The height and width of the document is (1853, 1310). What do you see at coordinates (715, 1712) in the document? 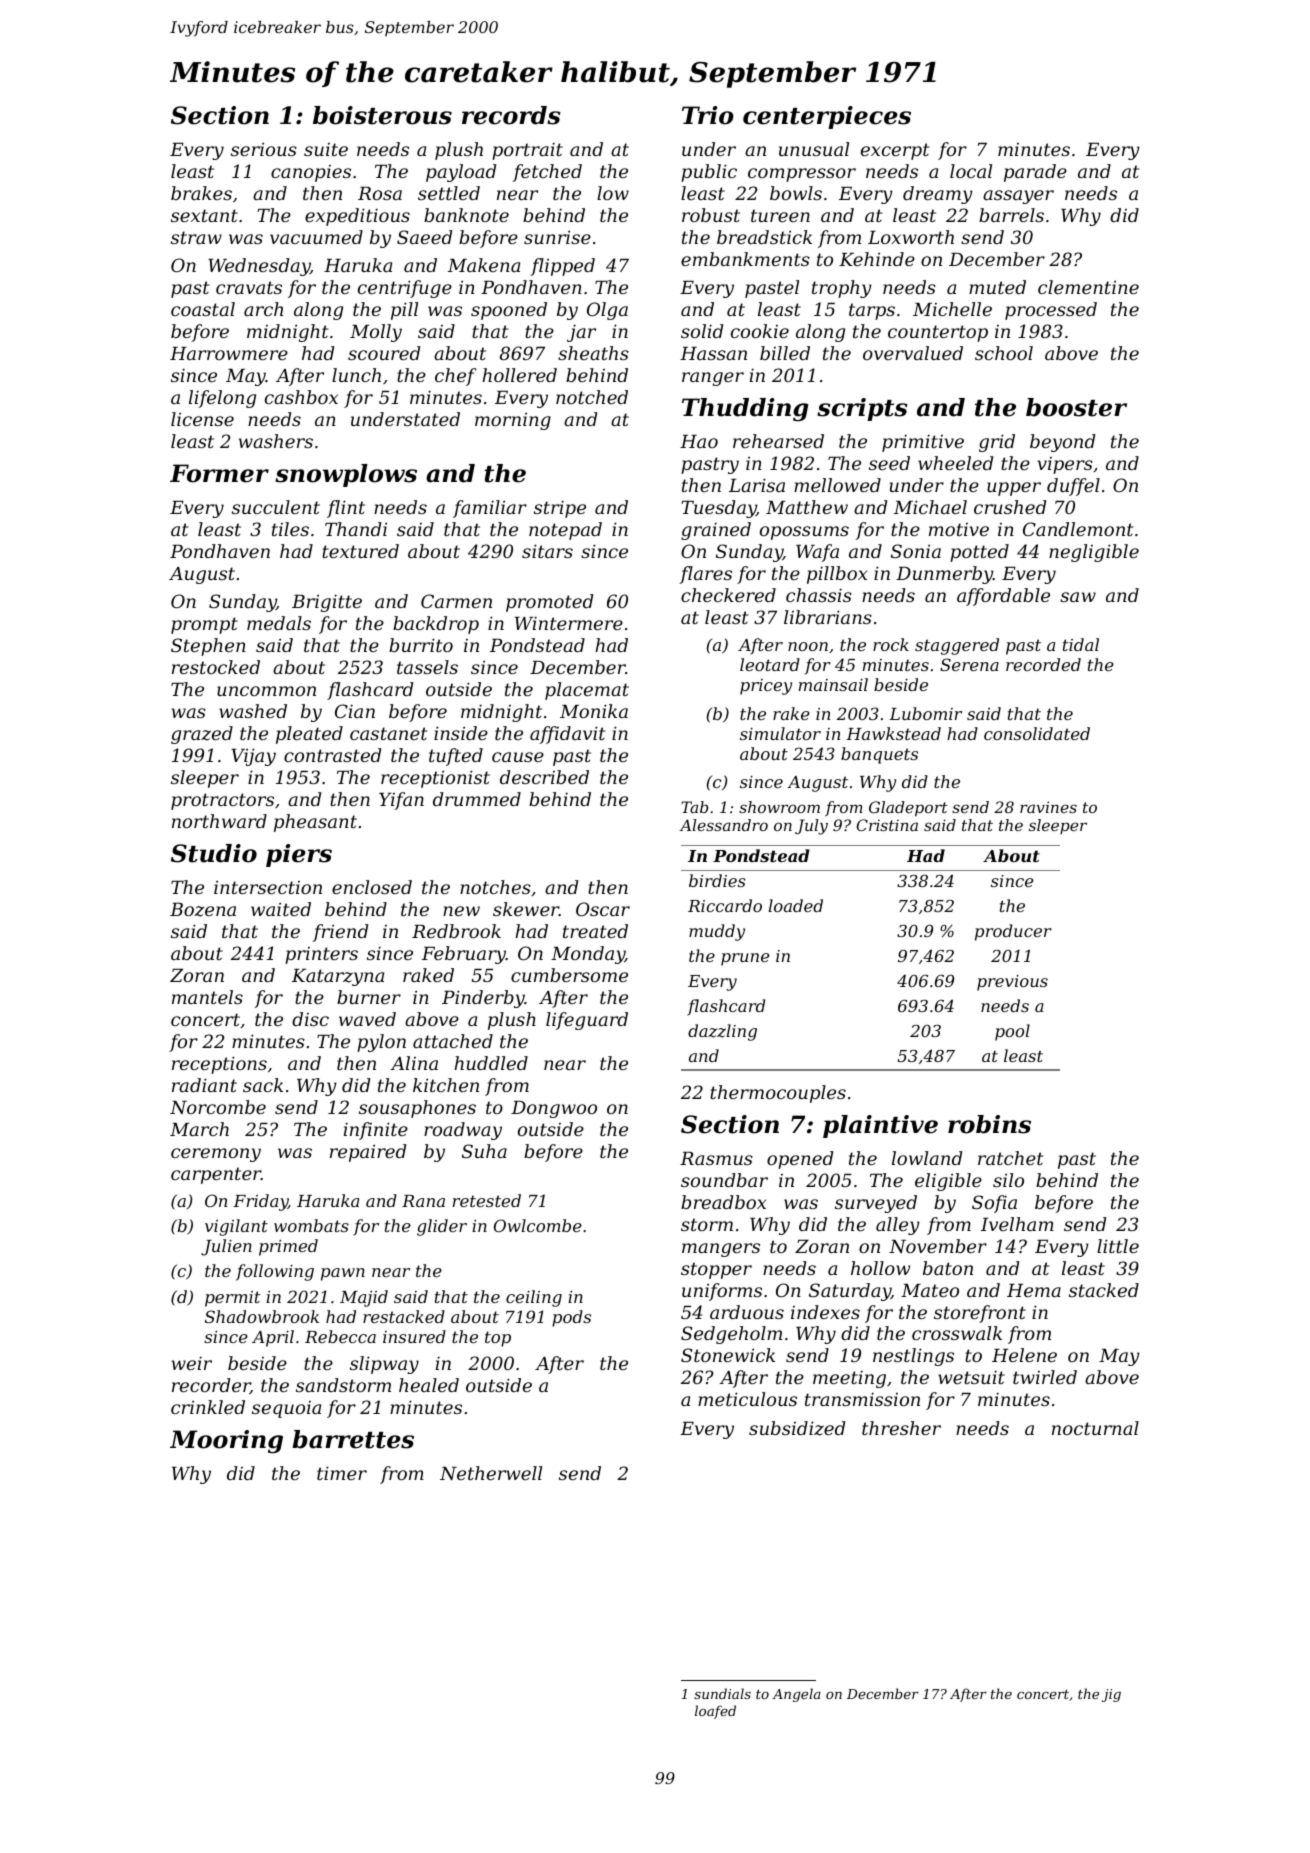
I see `loafed` at bounding box center [715, 1712].
